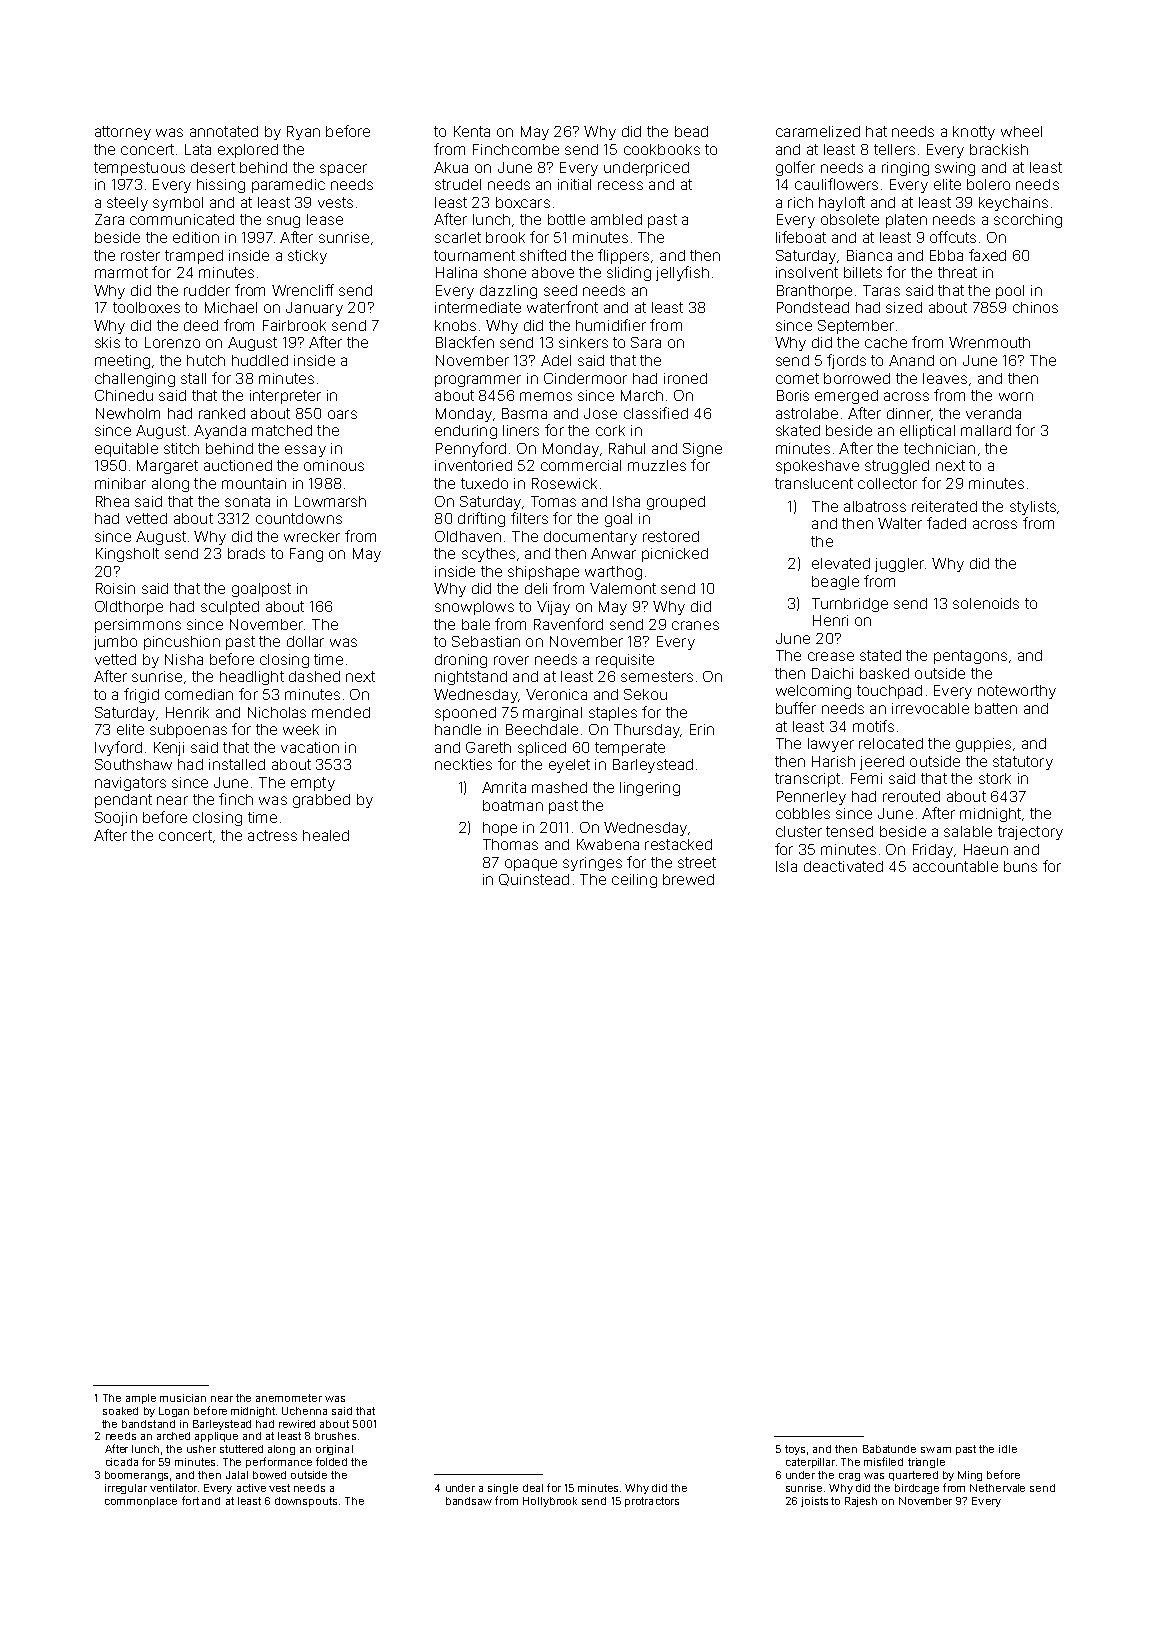 This image has width=1158, height=1637. Describe the element at coordinates (818, 131) in the image. I see `caramelized` at that location.
